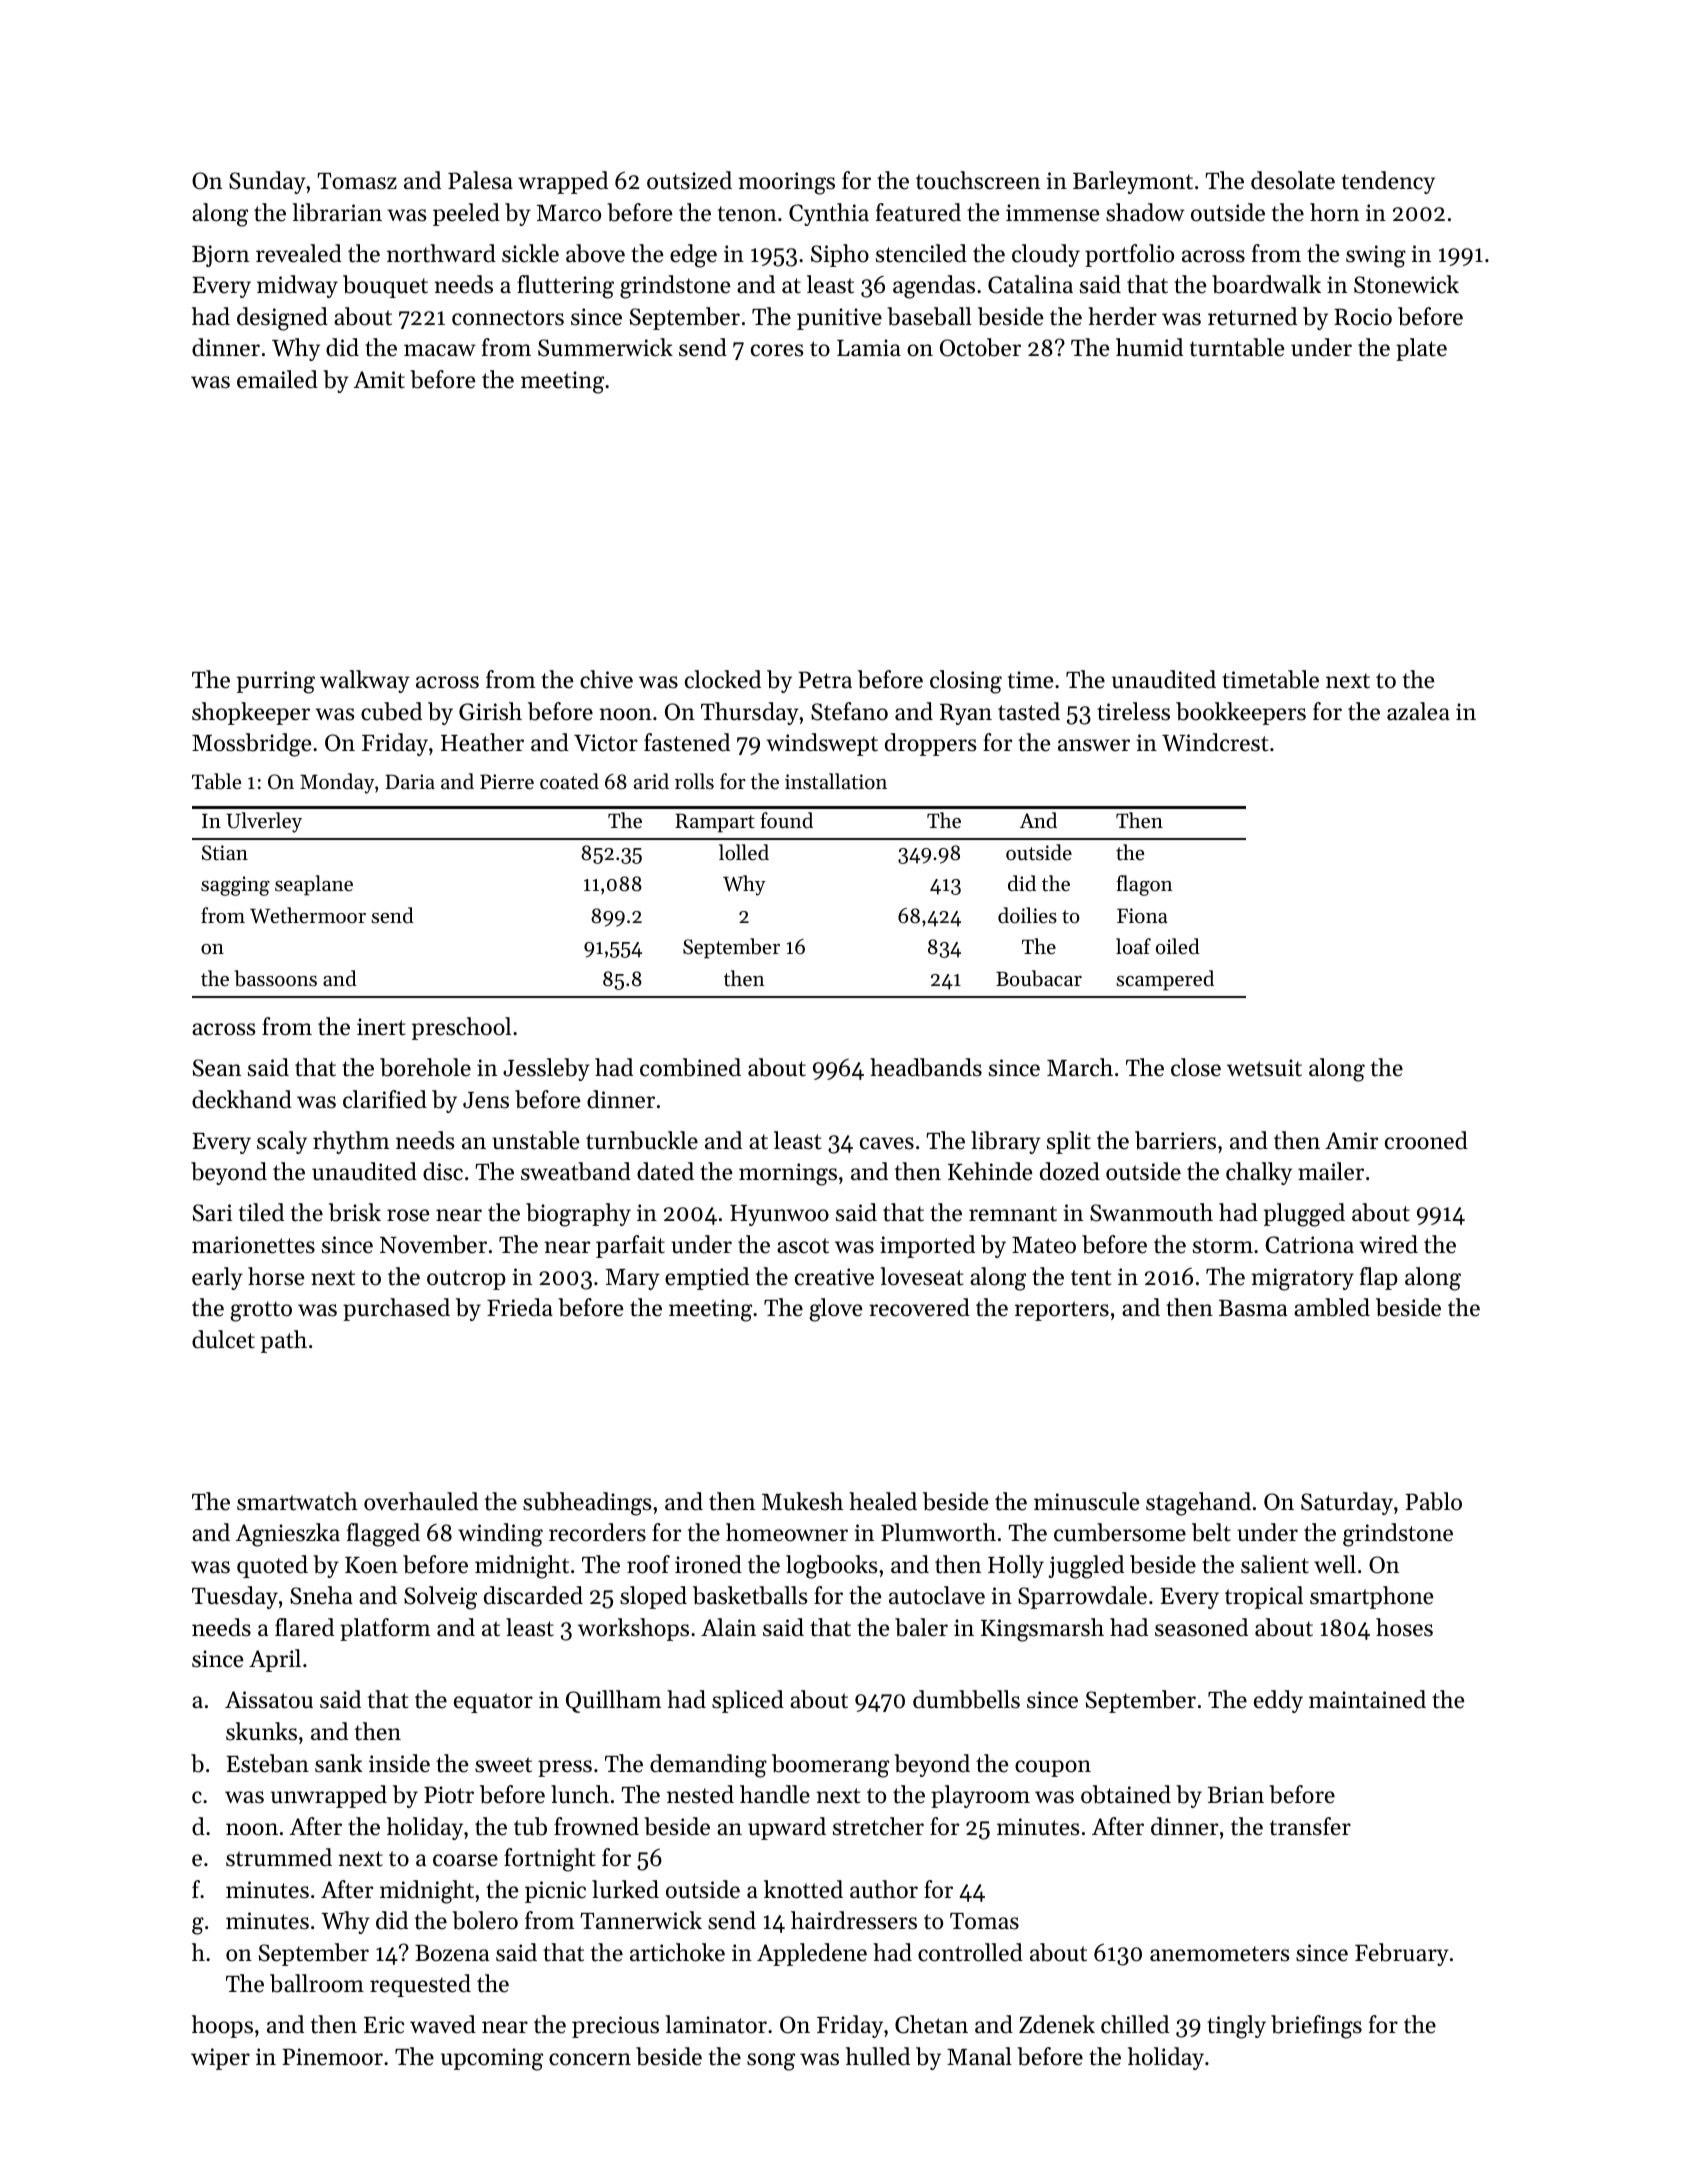 This image has height=2178, width=1683. I want to click on close, so click(1196, 1067).
